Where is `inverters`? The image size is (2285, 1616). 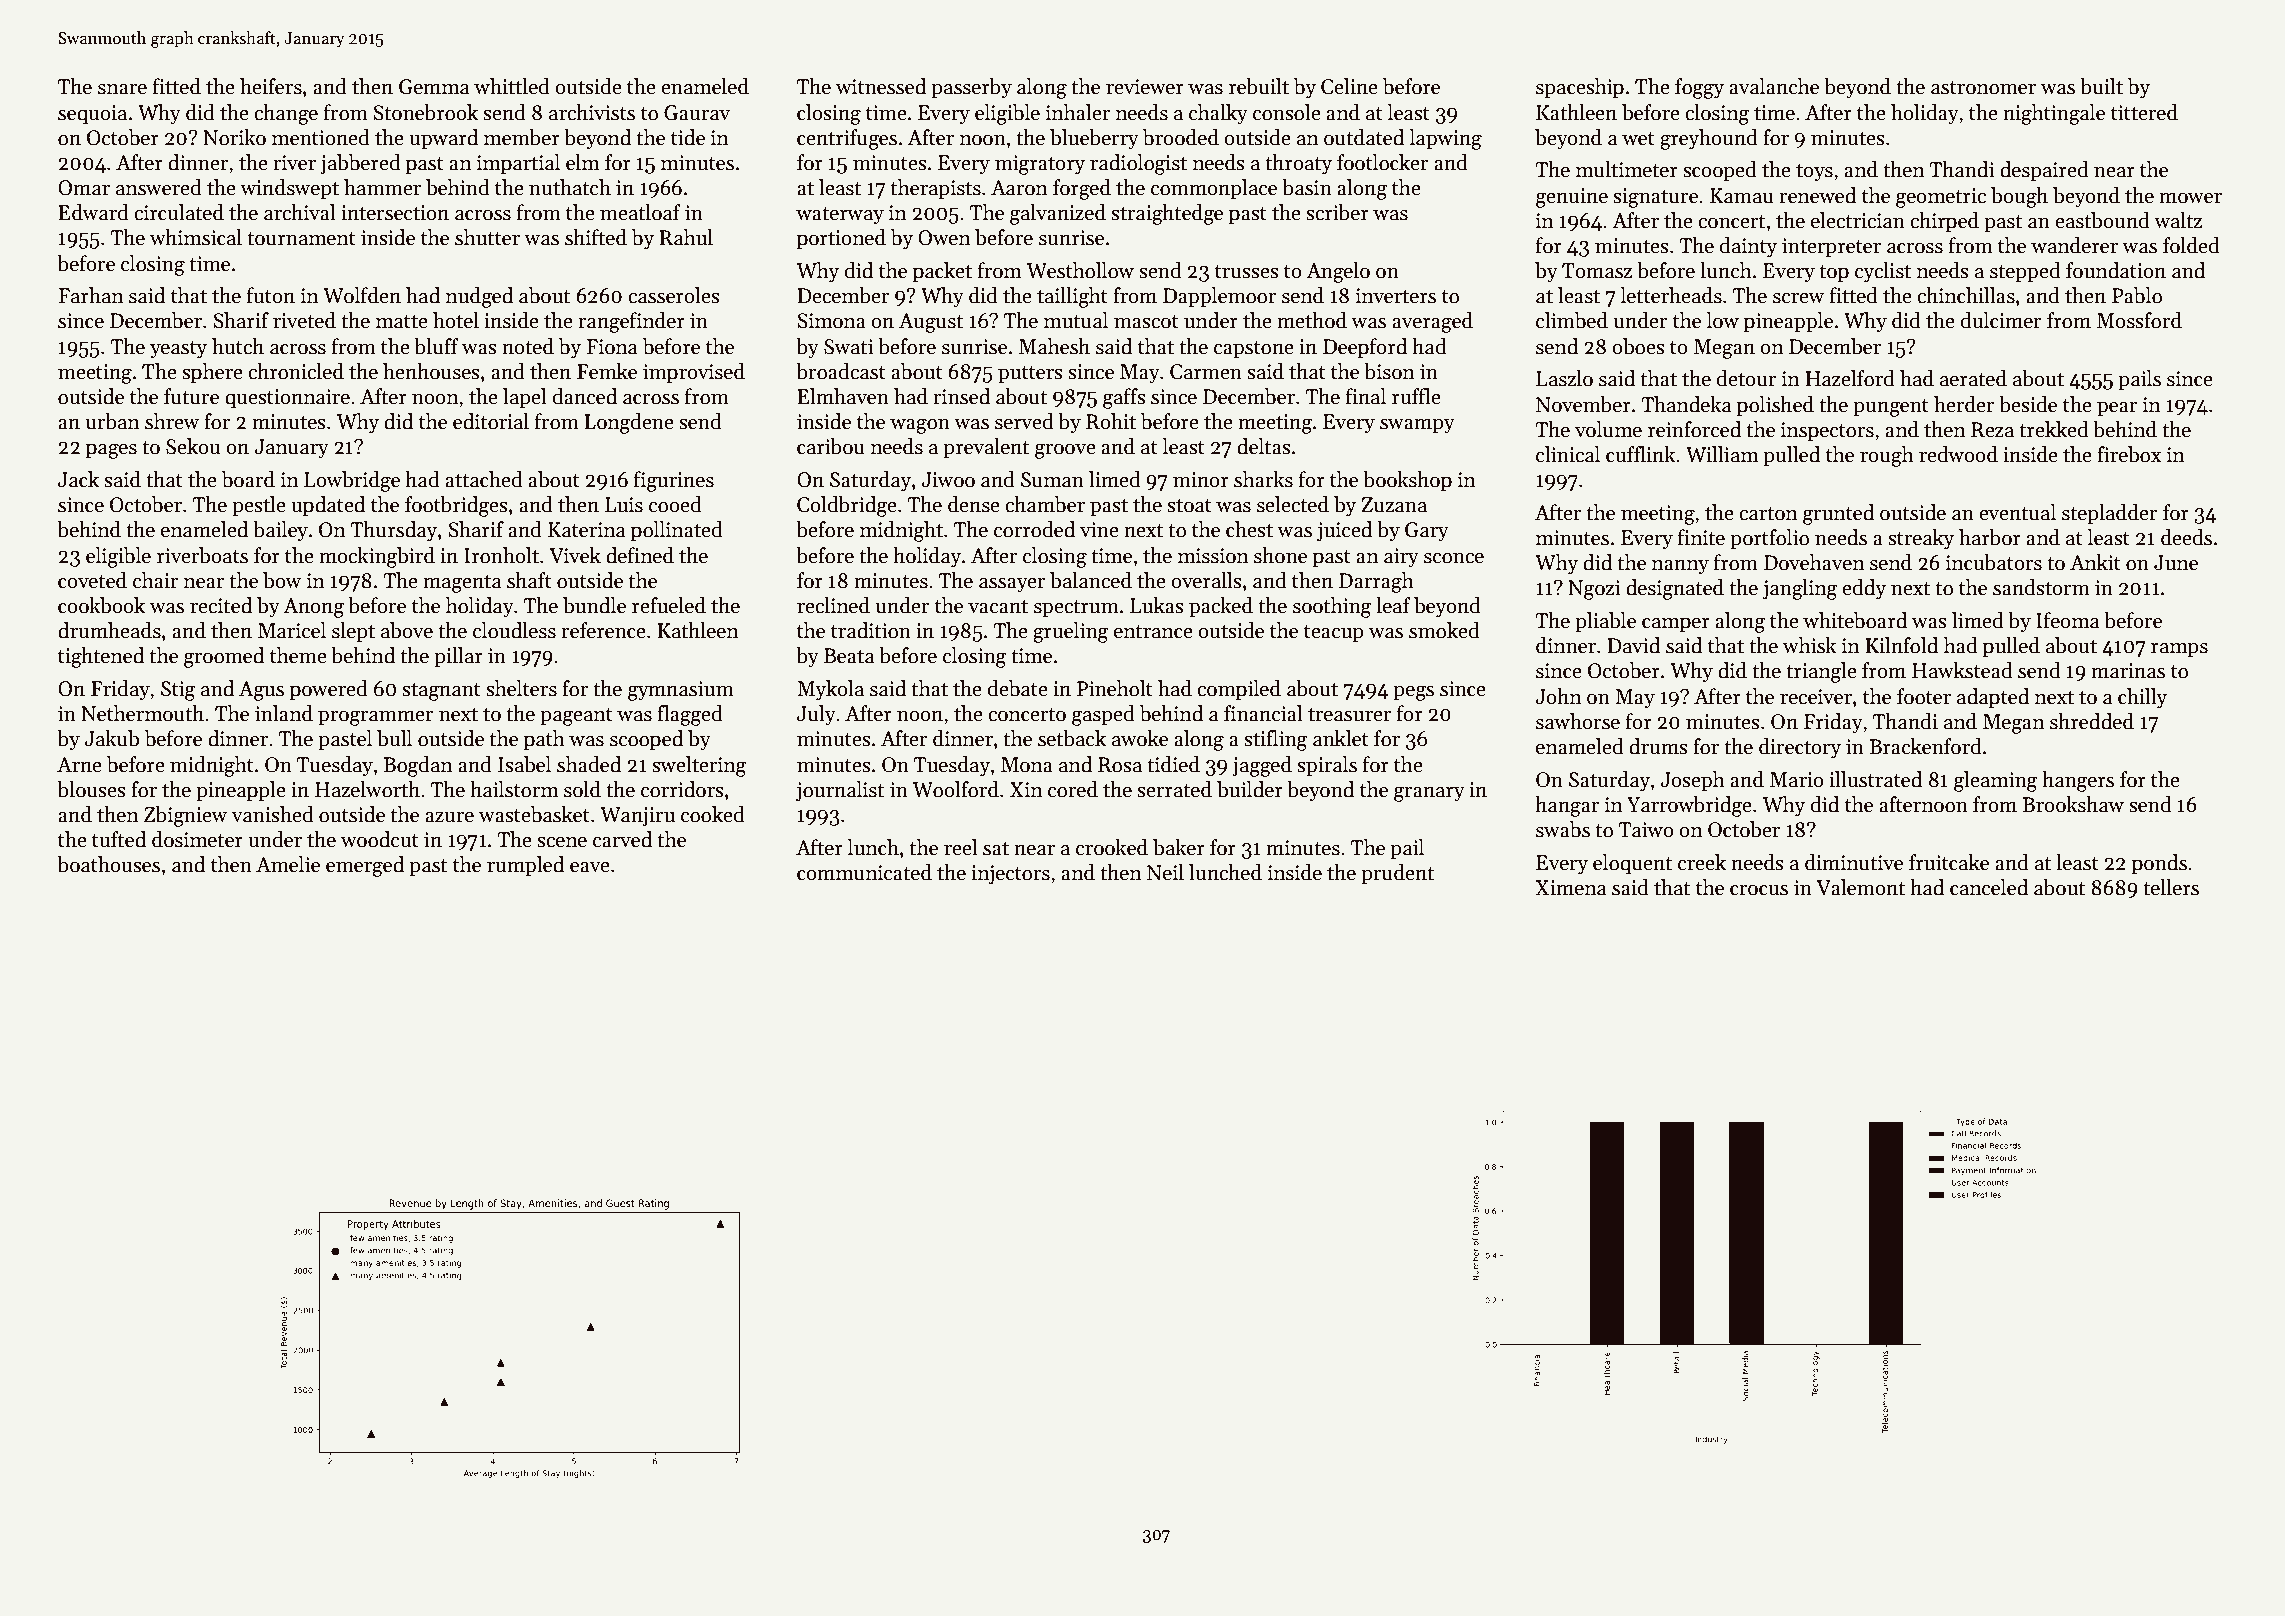
inverters is located at coordinates (1396, 296).
